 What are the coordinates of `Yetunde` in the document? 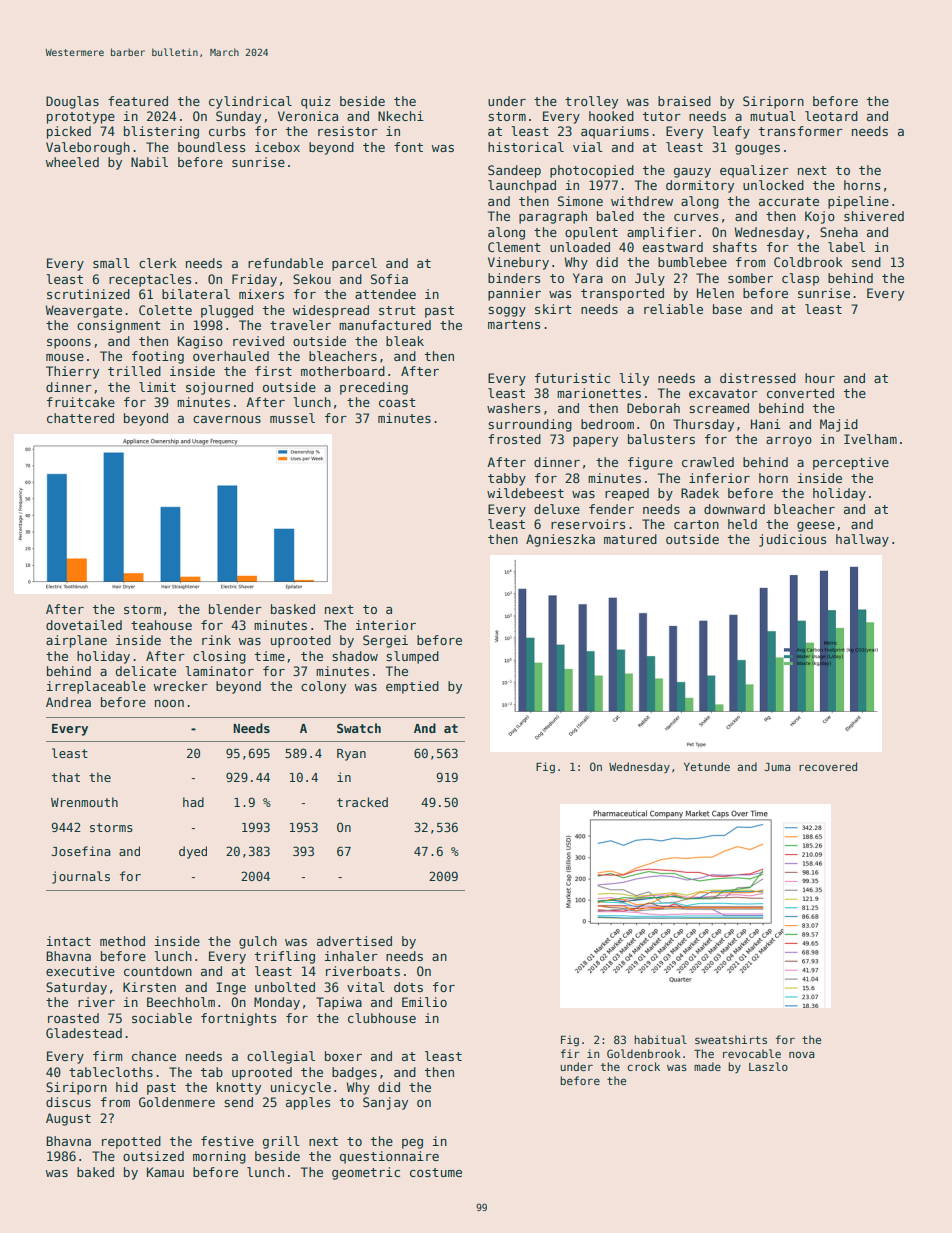 It's located at (707, 766).
